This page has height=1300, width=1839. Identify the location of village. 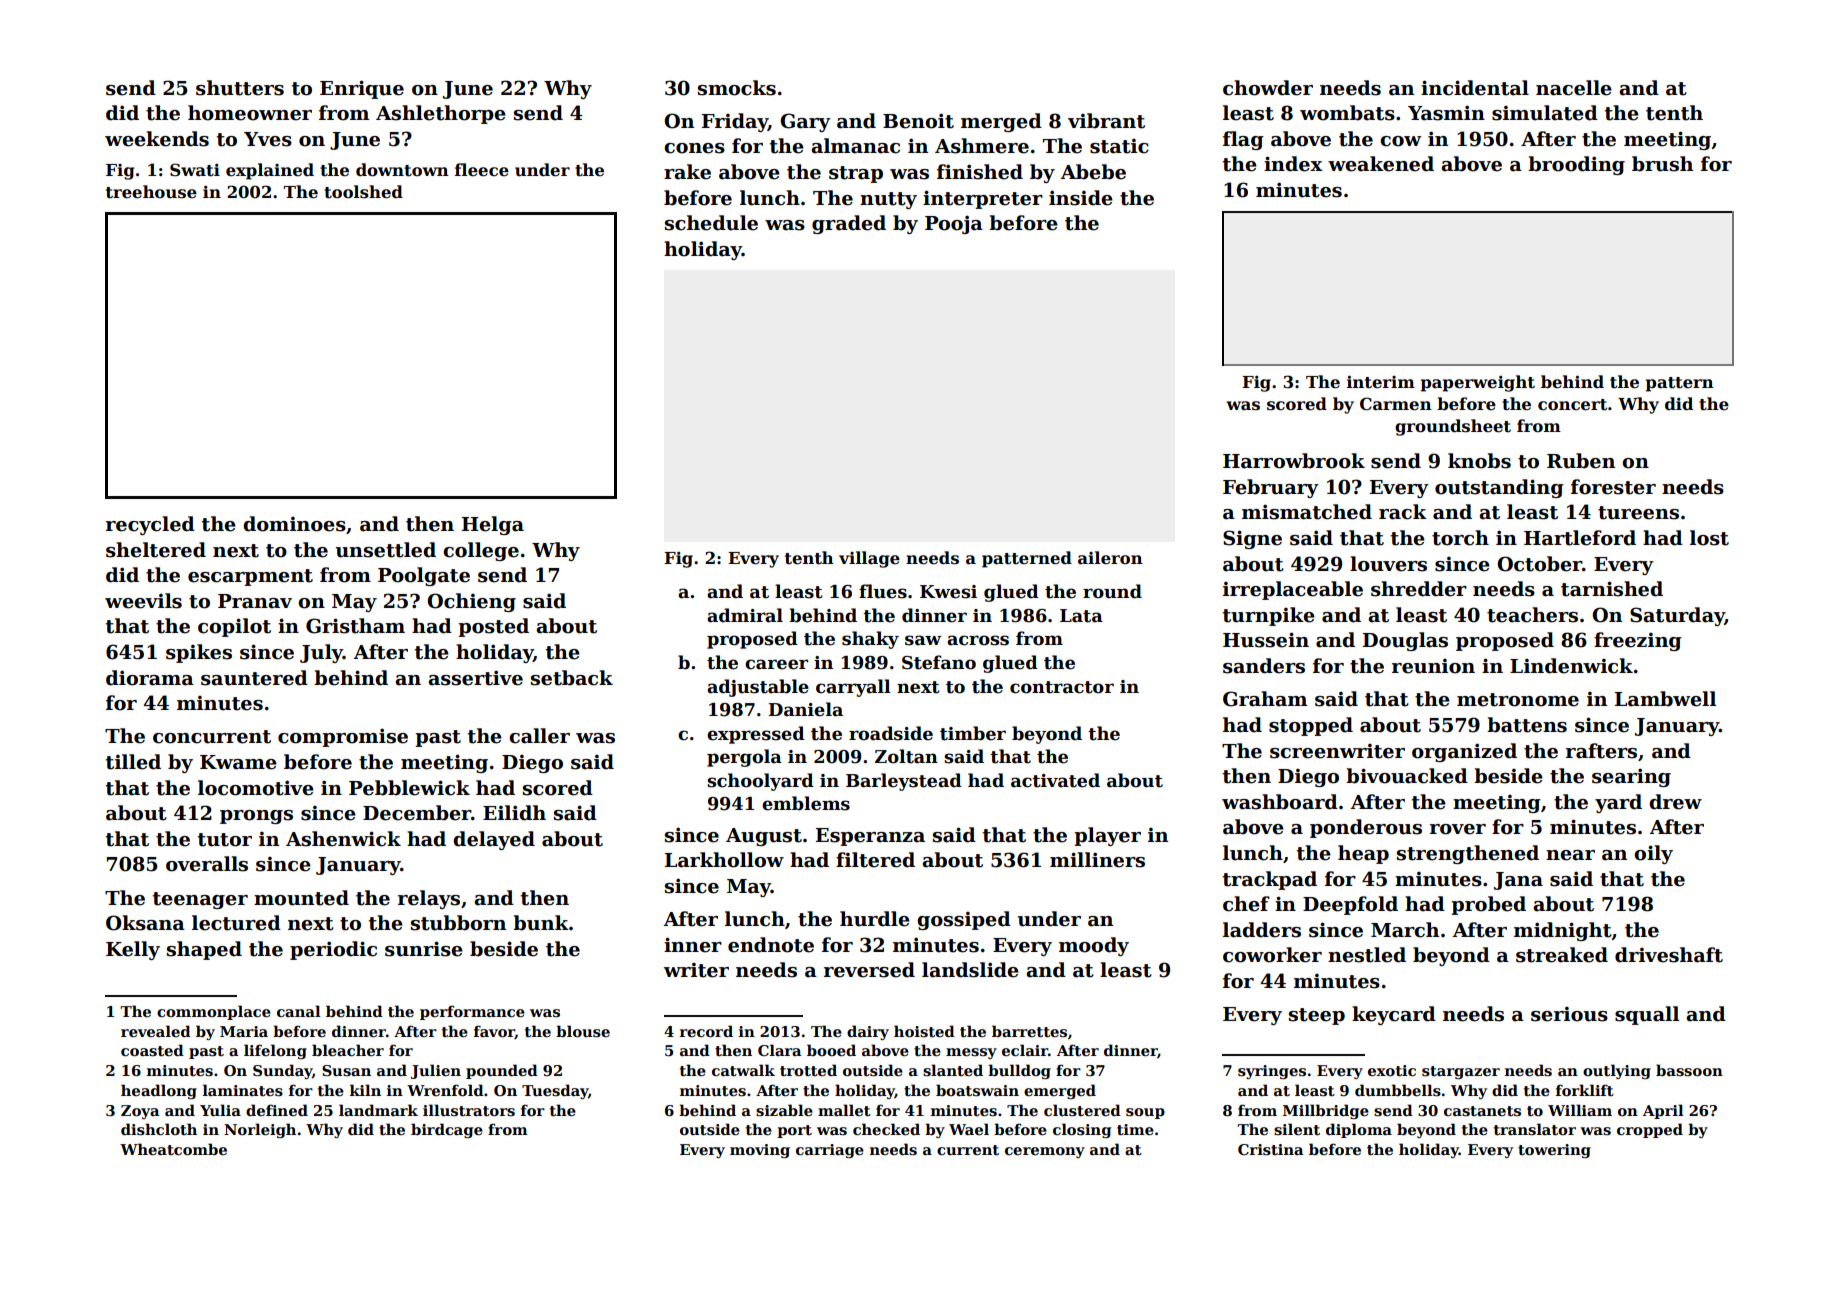
(869, 559).
